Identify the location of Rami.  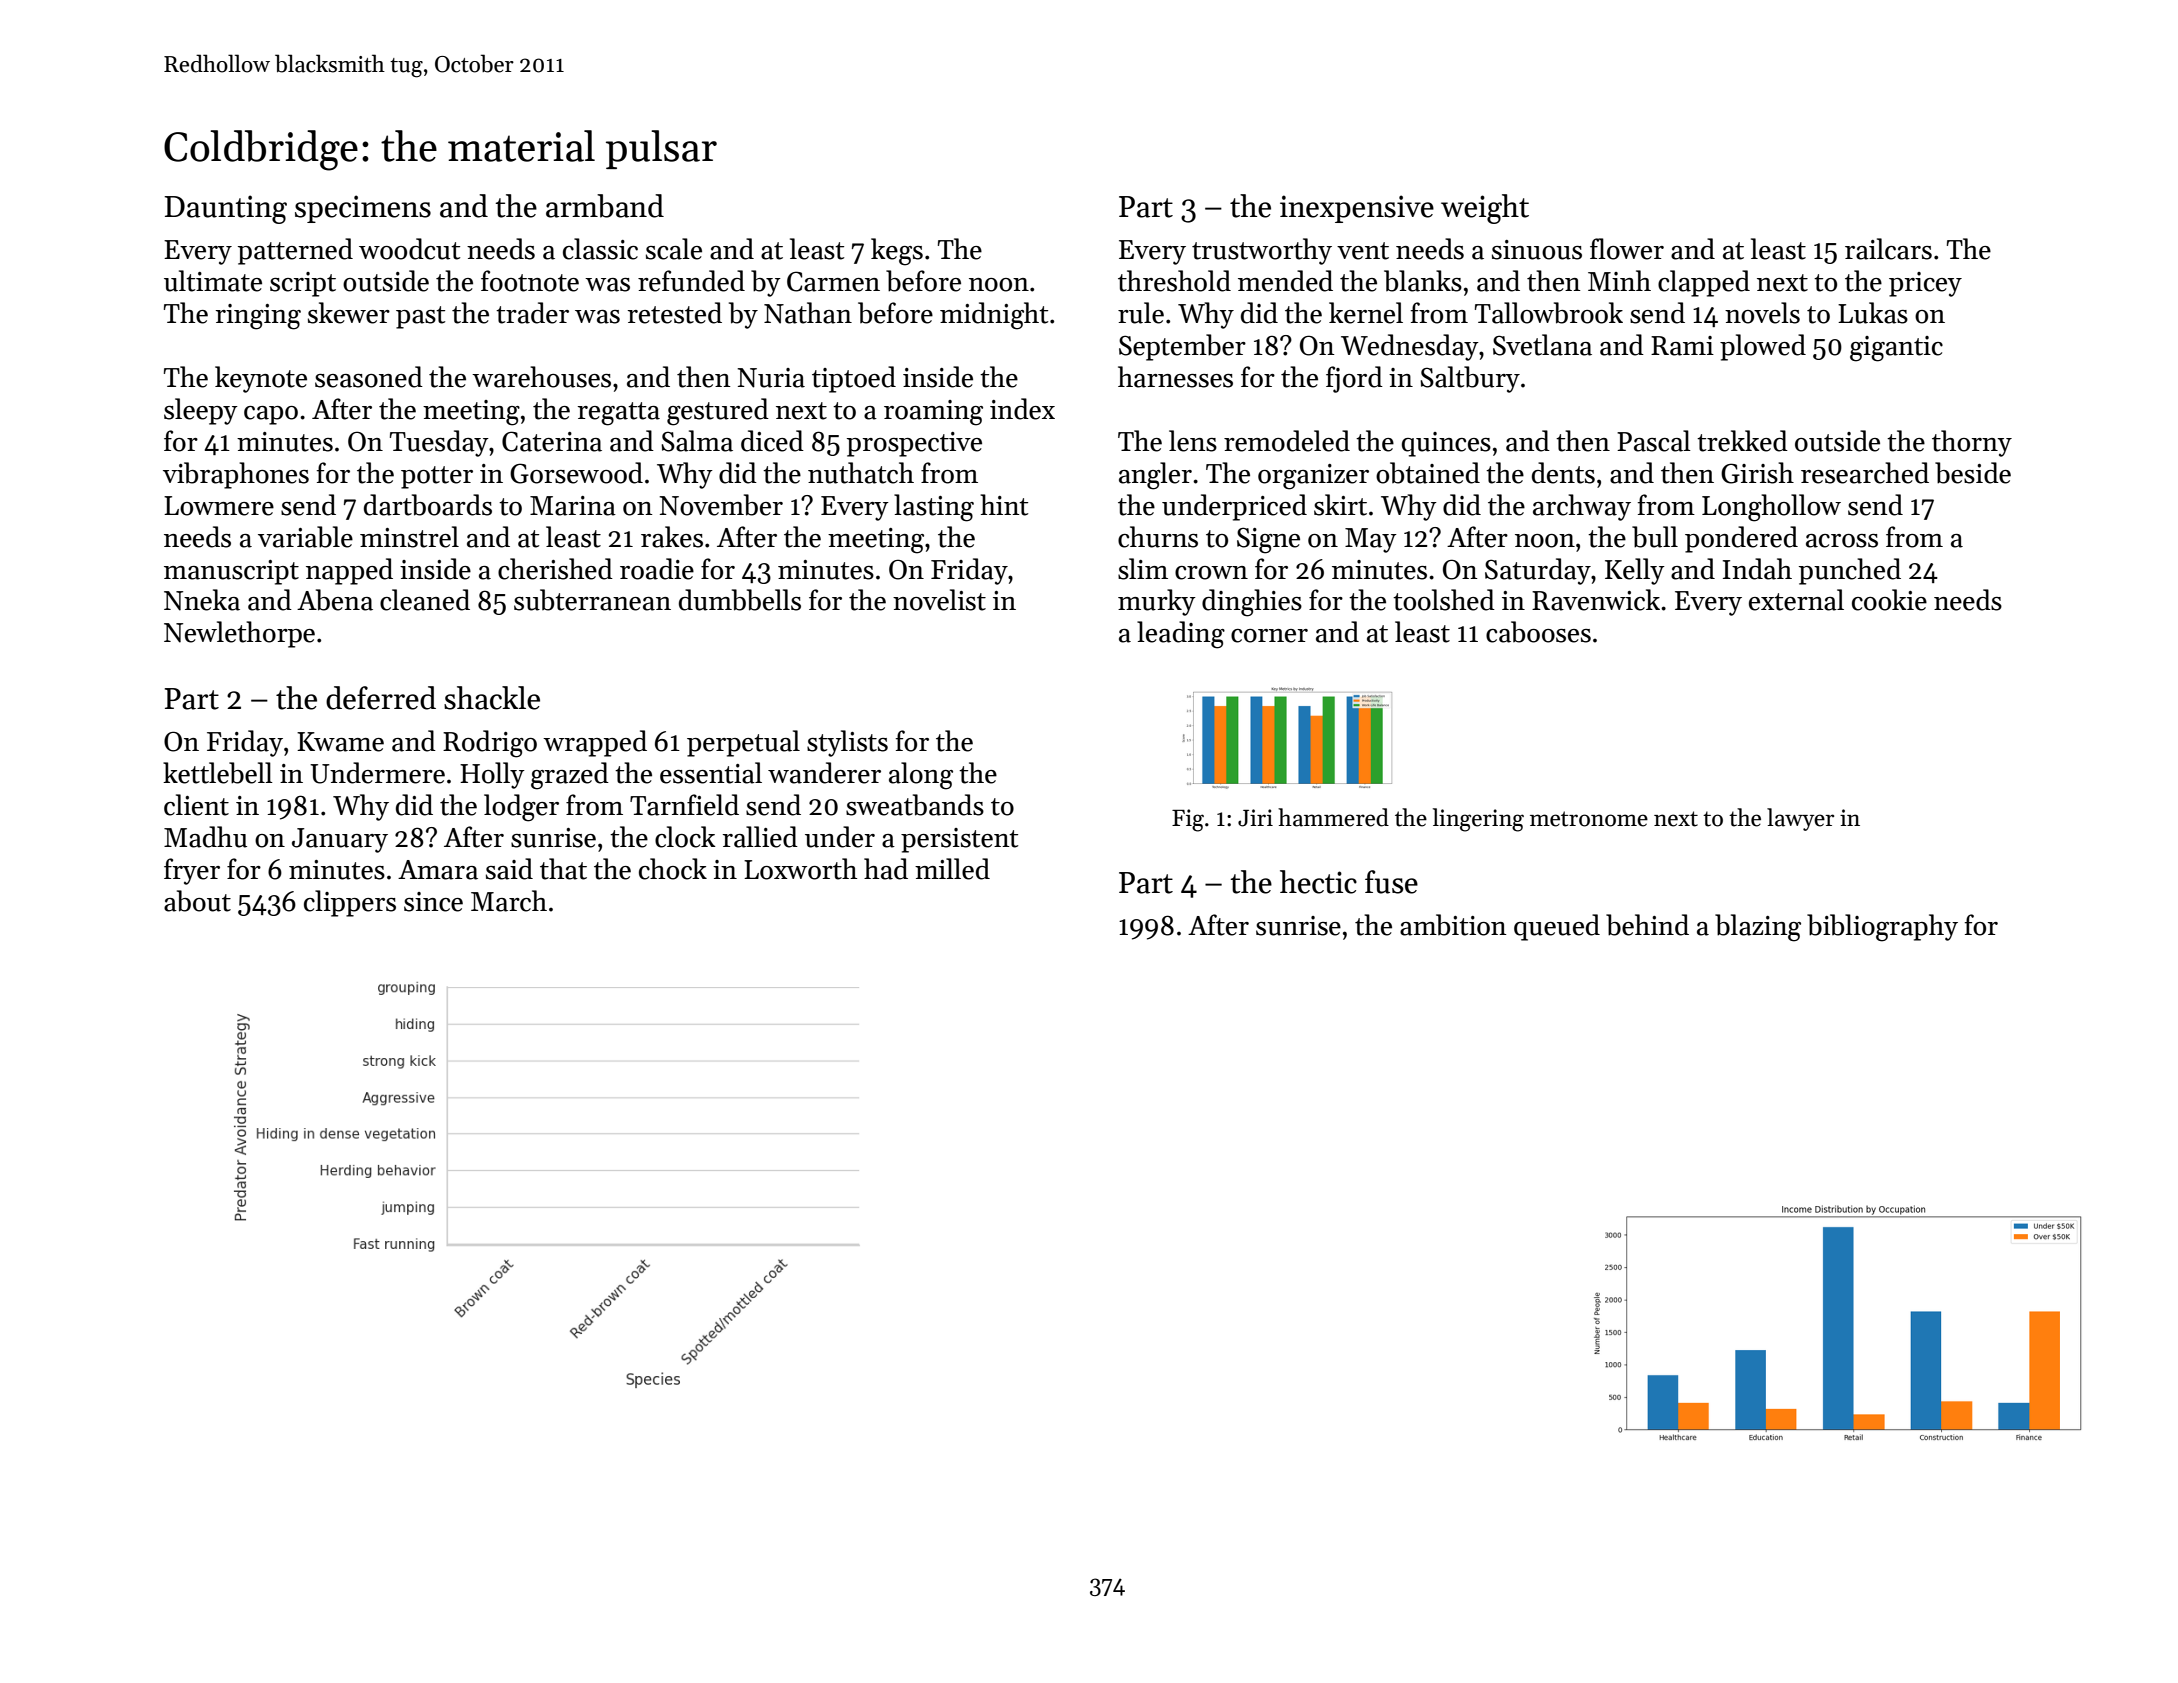
(1682, 346).
